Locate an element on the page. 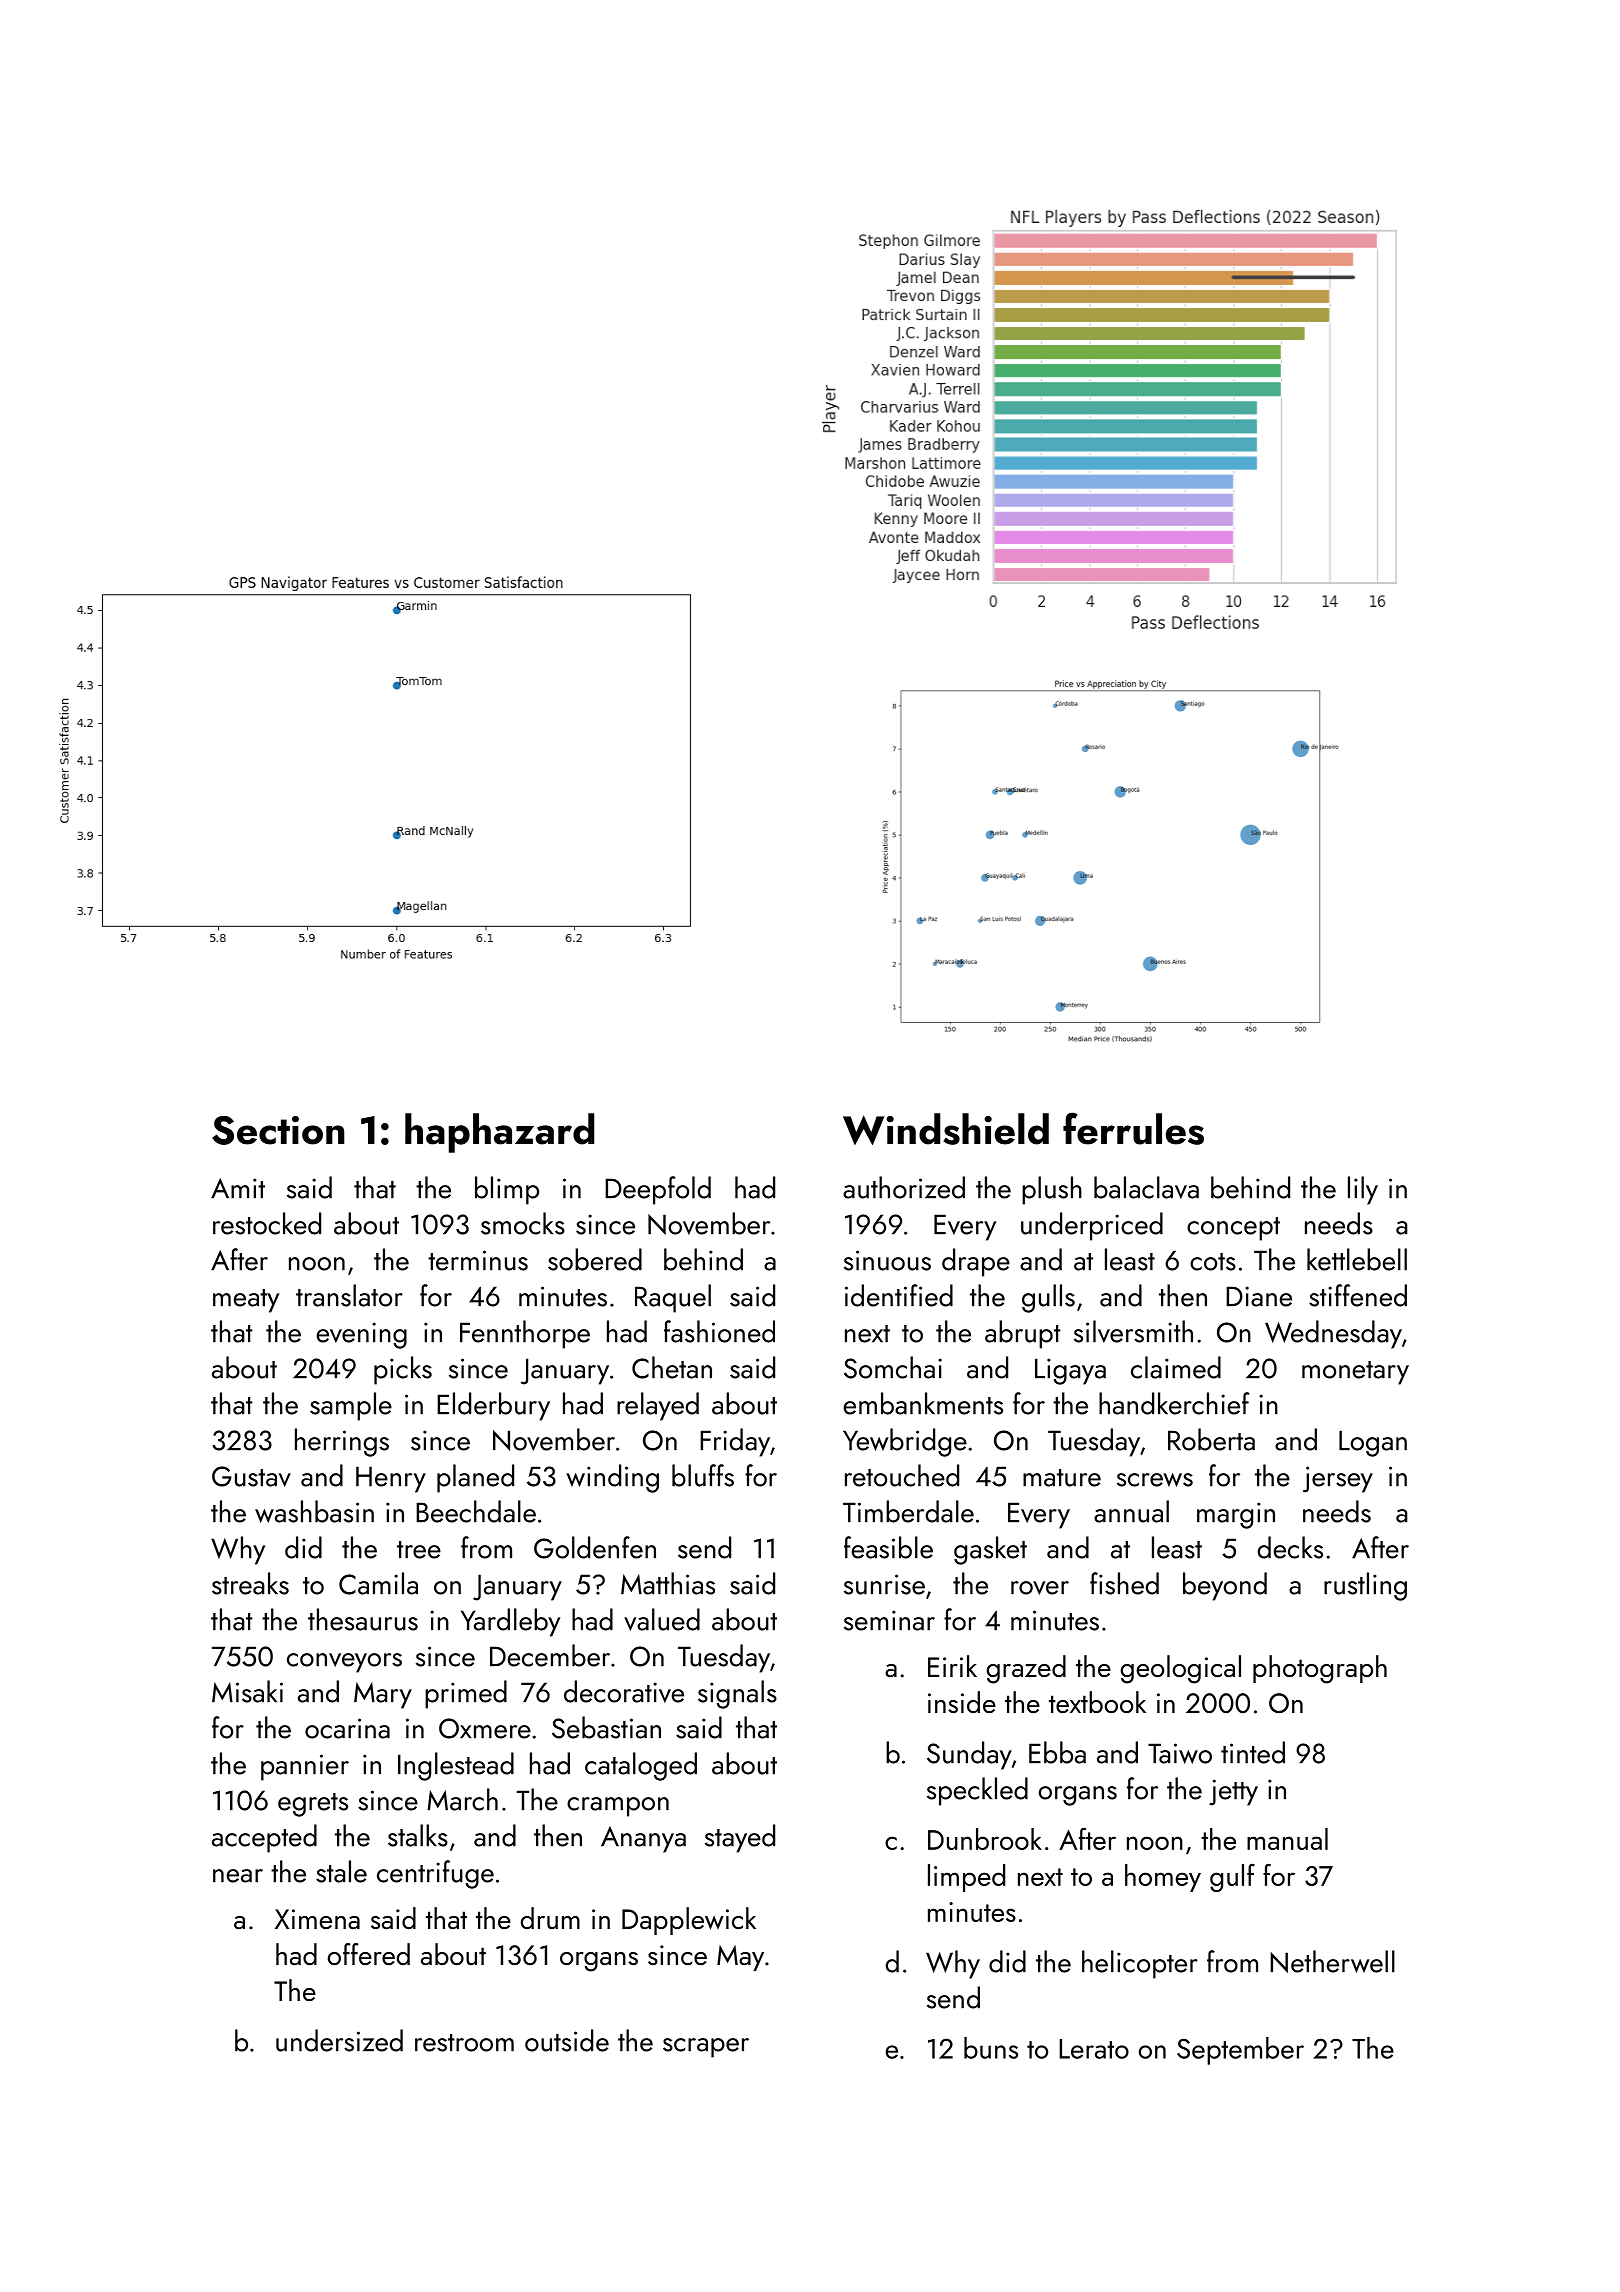 Image resolution: width=1620 pixels, height=2292 pixels. manual is located at coordinates (1287, 1839).
